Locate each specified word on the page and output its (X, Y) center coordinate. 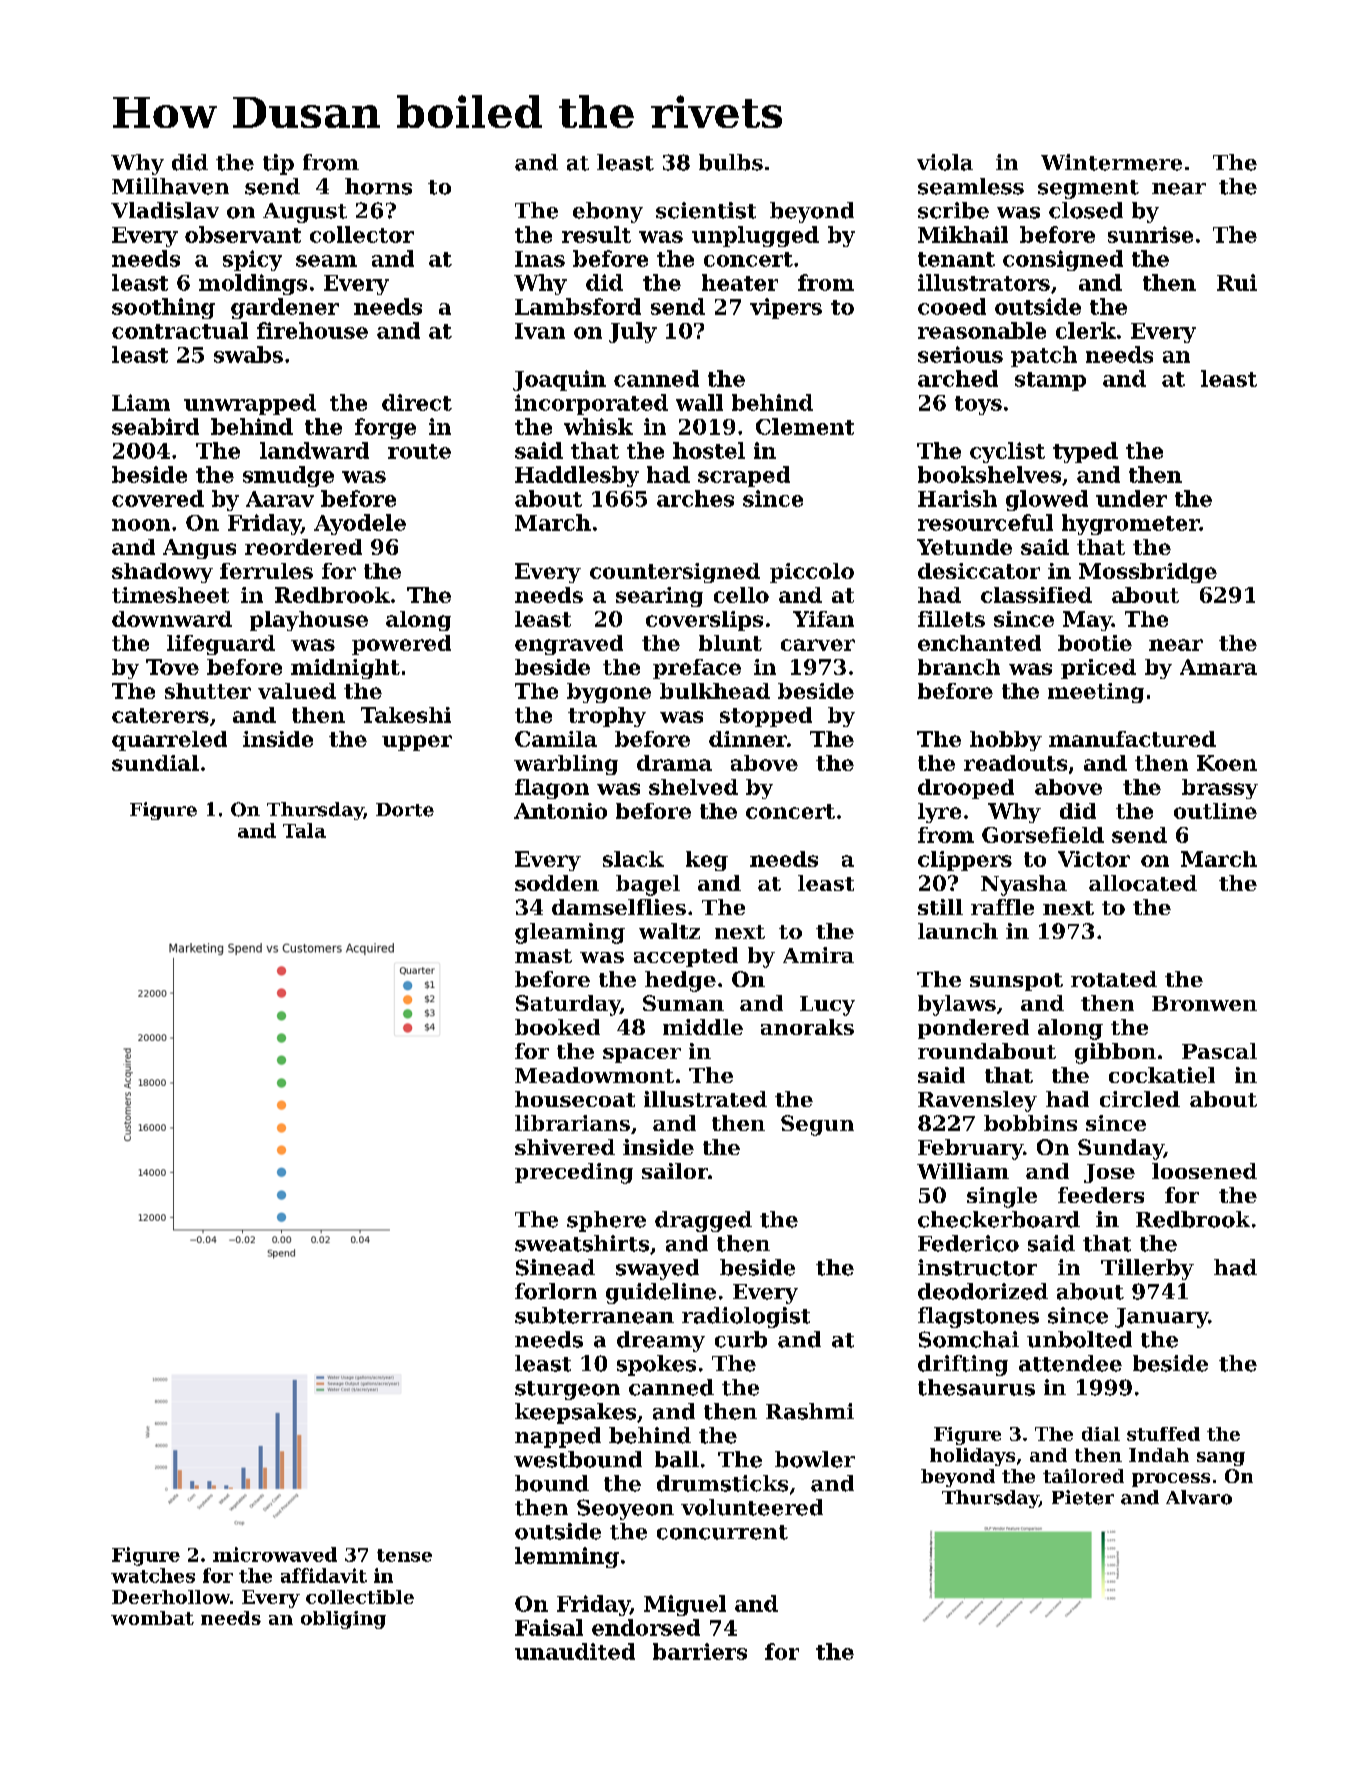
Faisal (549, 1627)
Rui (1237, 282)
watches (153, 1575)
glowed (1047, 500)
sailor (675, 1171)
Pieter (1083, 1497)
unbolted (1079, 1339)
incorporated (591, 404)
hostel (709, 450)
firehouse (312, 330)
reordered (303, 547)
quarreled (169, 741)
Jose (1109, 1173)
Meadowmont (594, 1075)
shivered (565, 1147)
